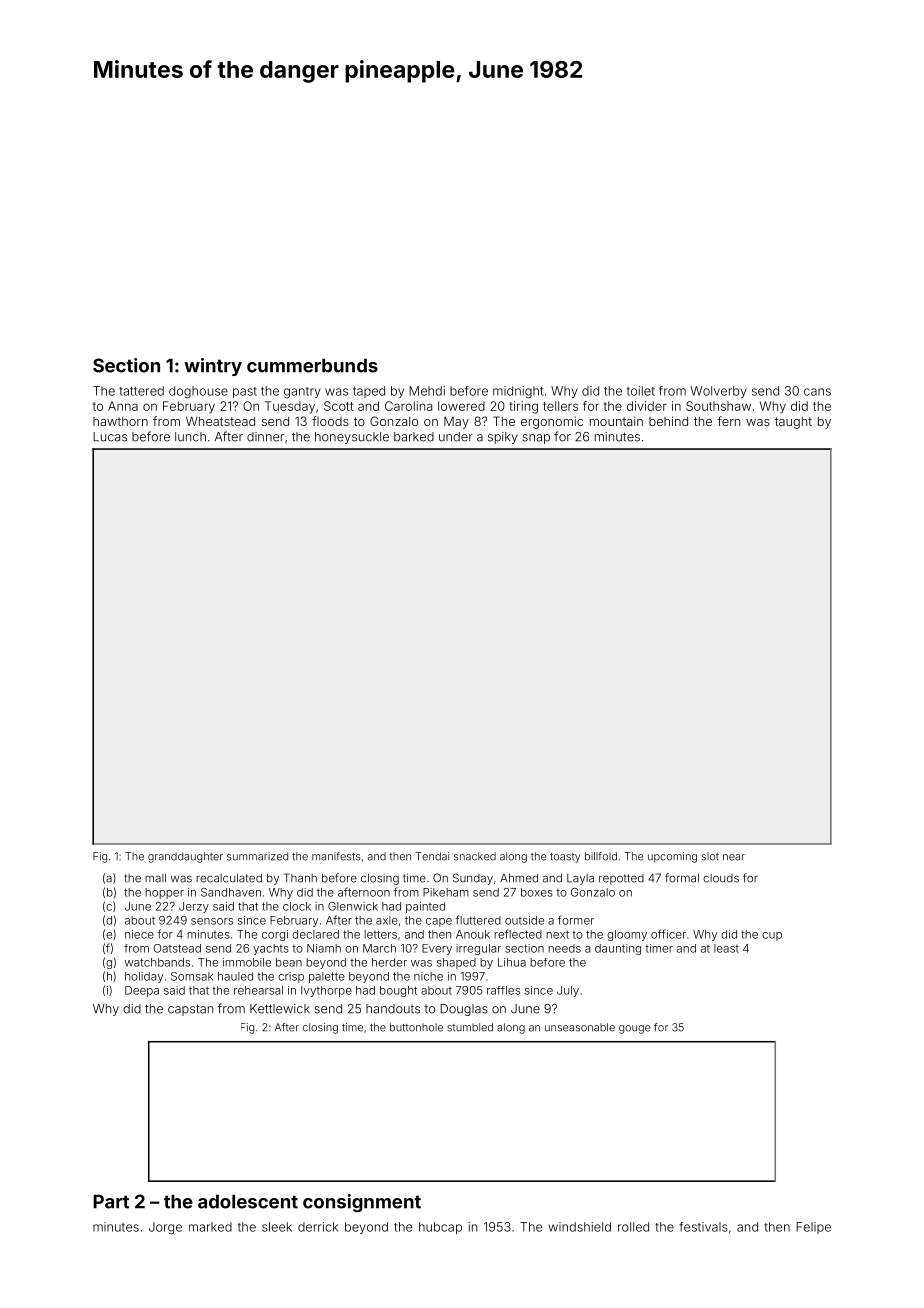  Describe the element at coordinates (111, 1201) in the screenshot. I see `Part` at that location.
